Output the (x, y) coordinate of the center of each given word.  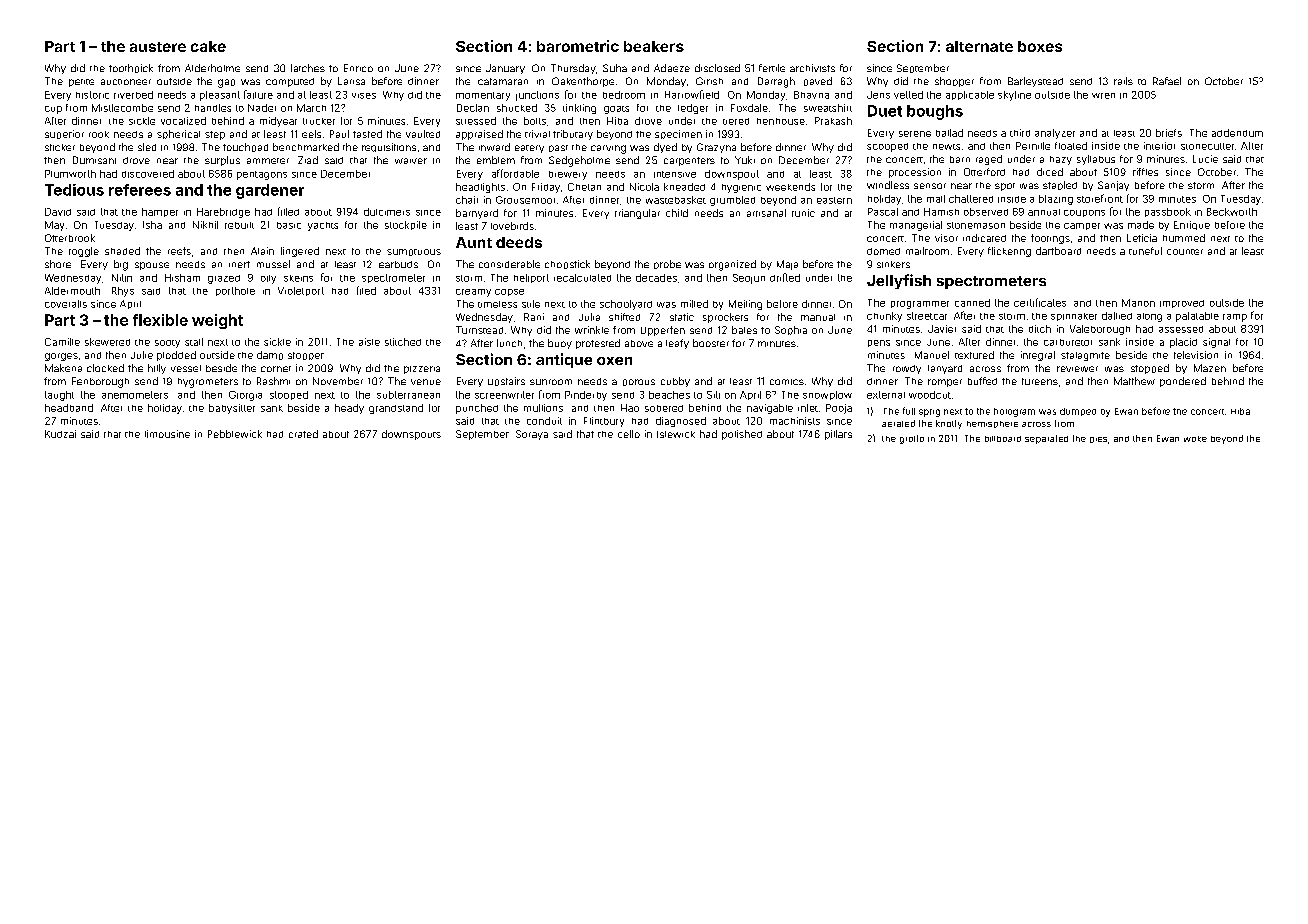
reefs (179, 251)
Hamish (941, 212)
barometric (578, 46)
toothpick (131, 68)
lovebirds (512, 226)
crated (303, 434)
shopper (954, 82)
